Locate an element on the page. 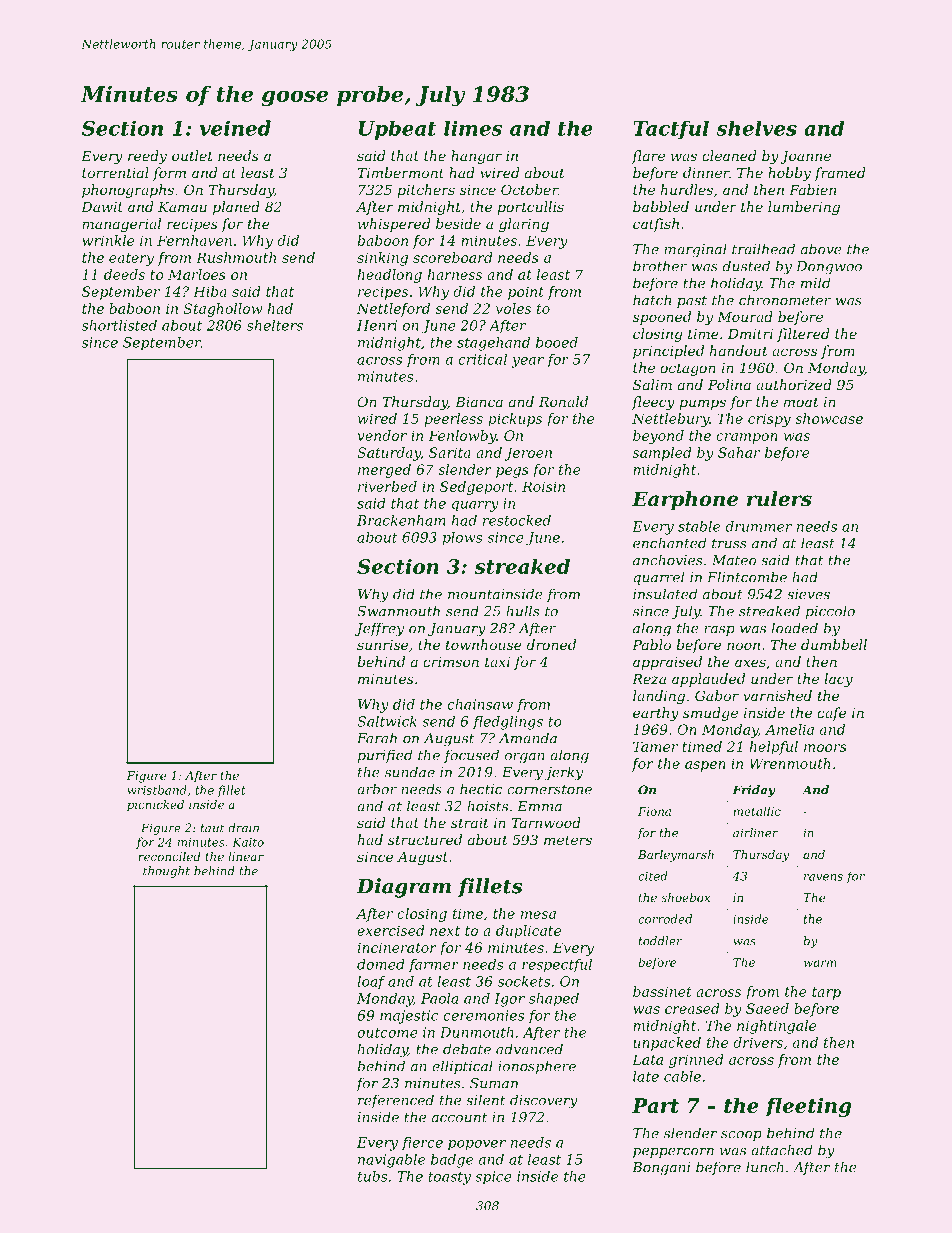 This document has height=1233, width=952. shortlisted is located at coordinates (119, 325).
